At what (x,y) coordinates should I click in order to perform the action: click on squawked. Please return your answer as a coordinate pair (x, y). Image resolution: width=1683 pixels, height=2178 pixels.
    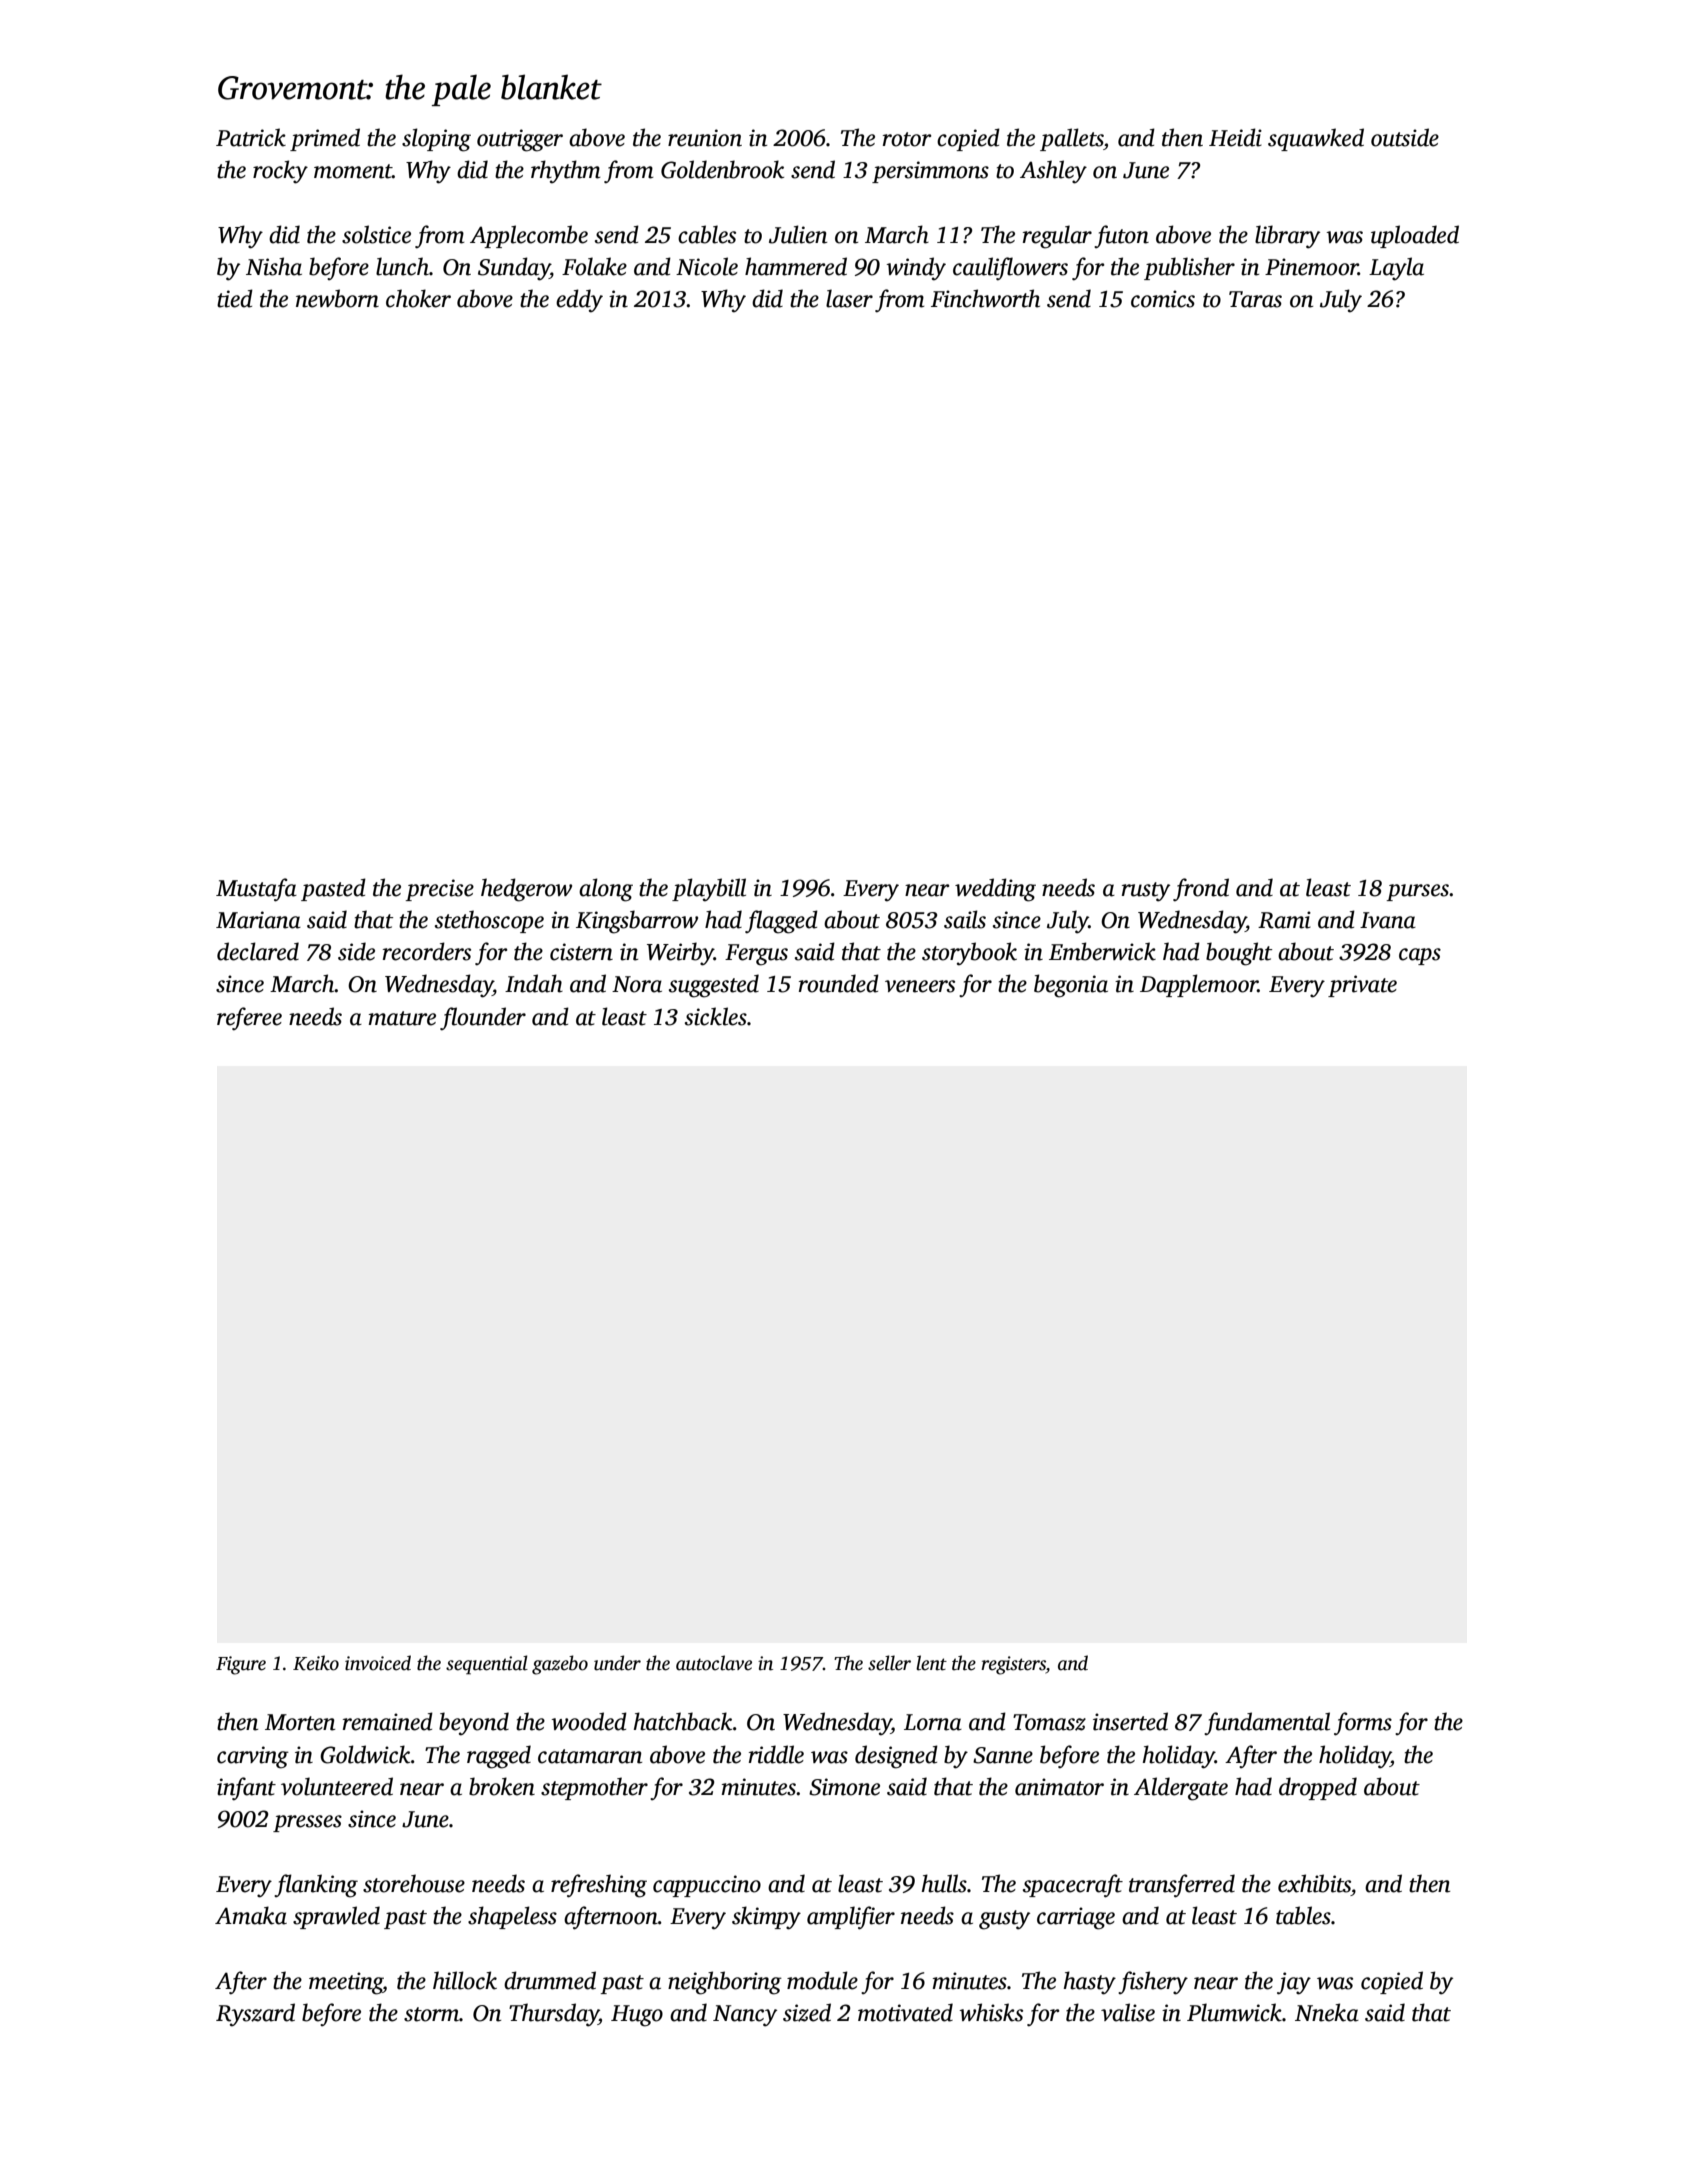
    Looking at the image, I should click on (1316, 139).
